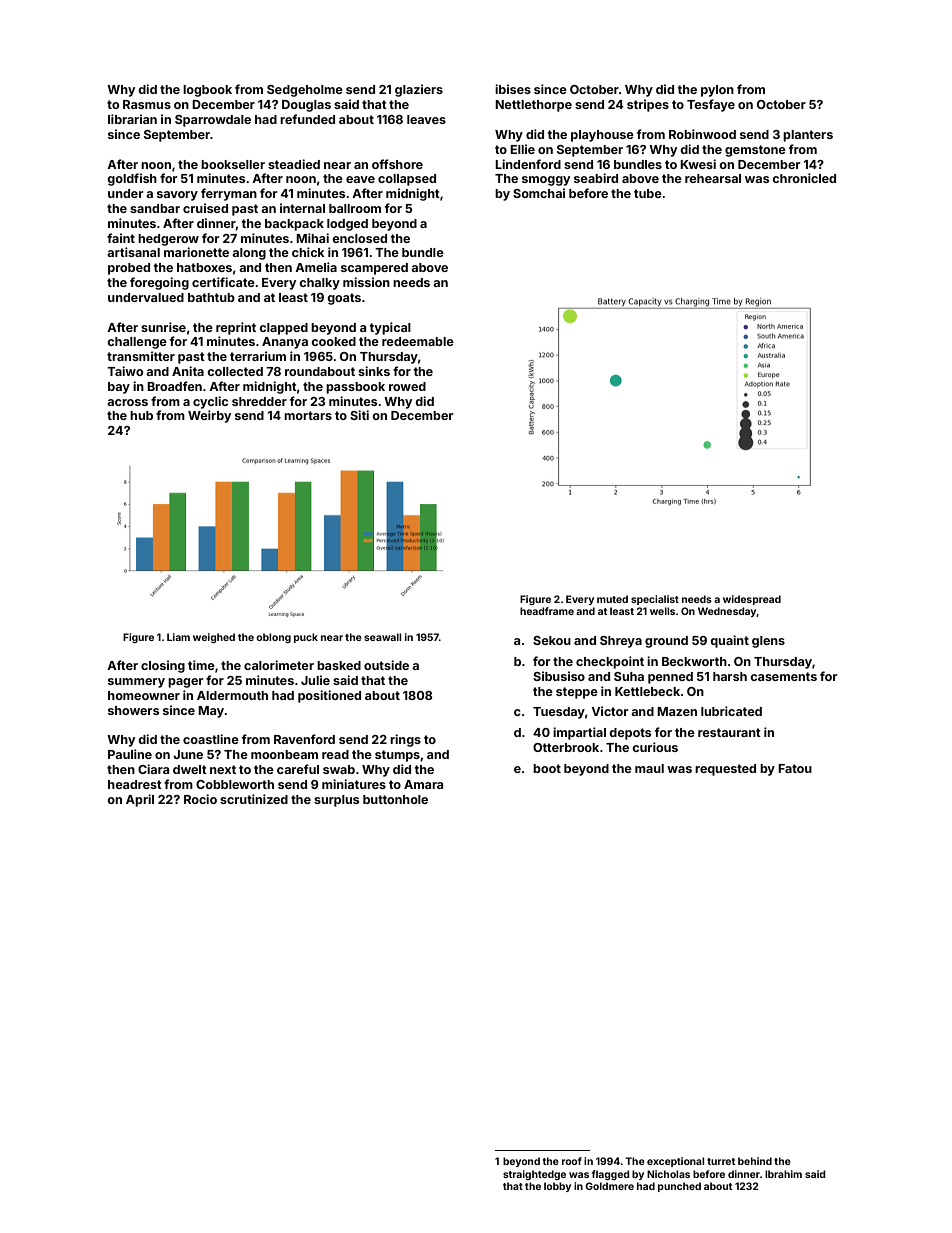 The height and width of the screenshot is (1233, 952). What do you see at coordinates (675, 1162) in the screenshot?
I see `exceptional` at bounding box center [675, 1162].
